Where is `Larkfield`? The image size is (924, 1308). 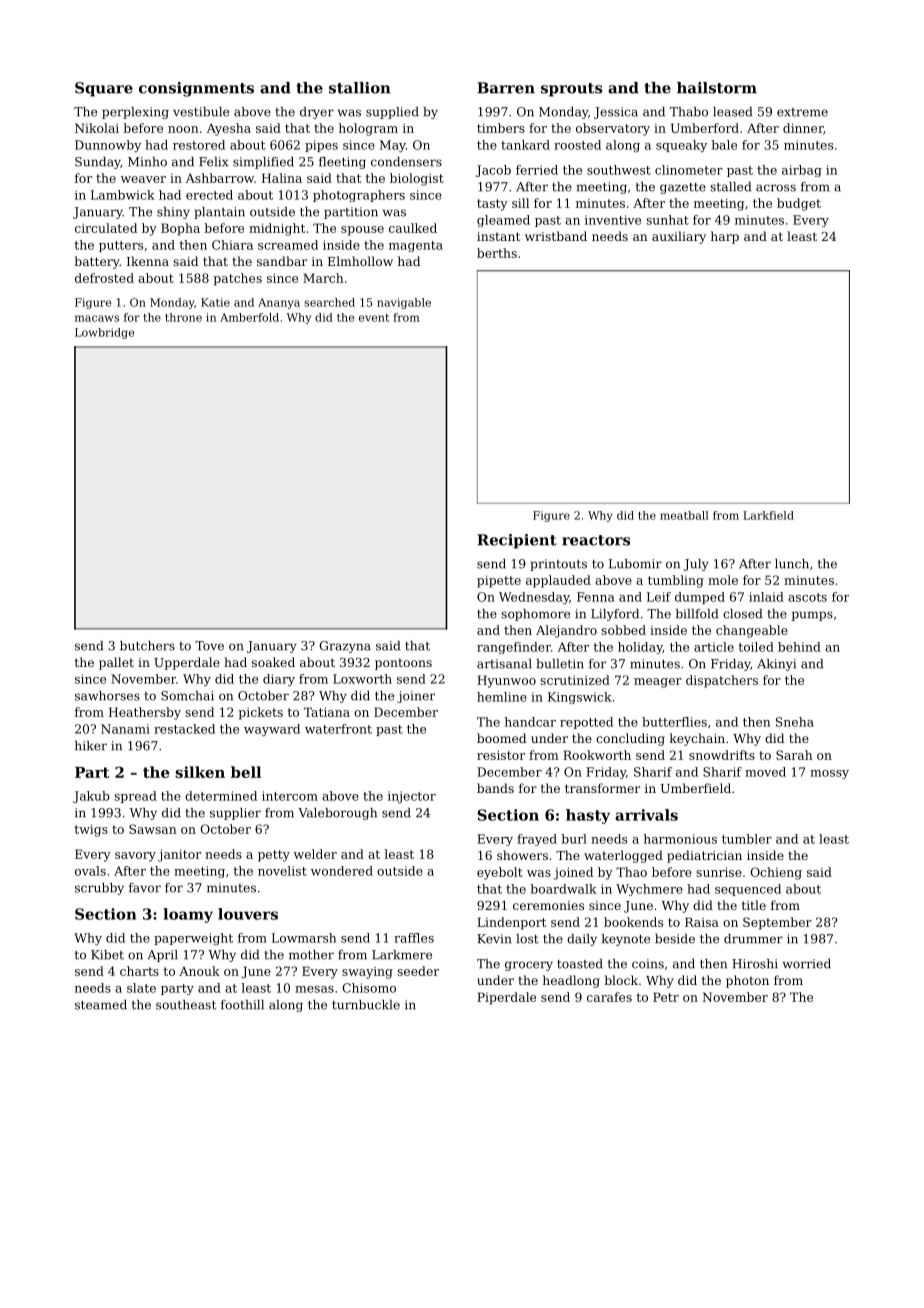
Larkfield is located at coordinates (768, 515).
